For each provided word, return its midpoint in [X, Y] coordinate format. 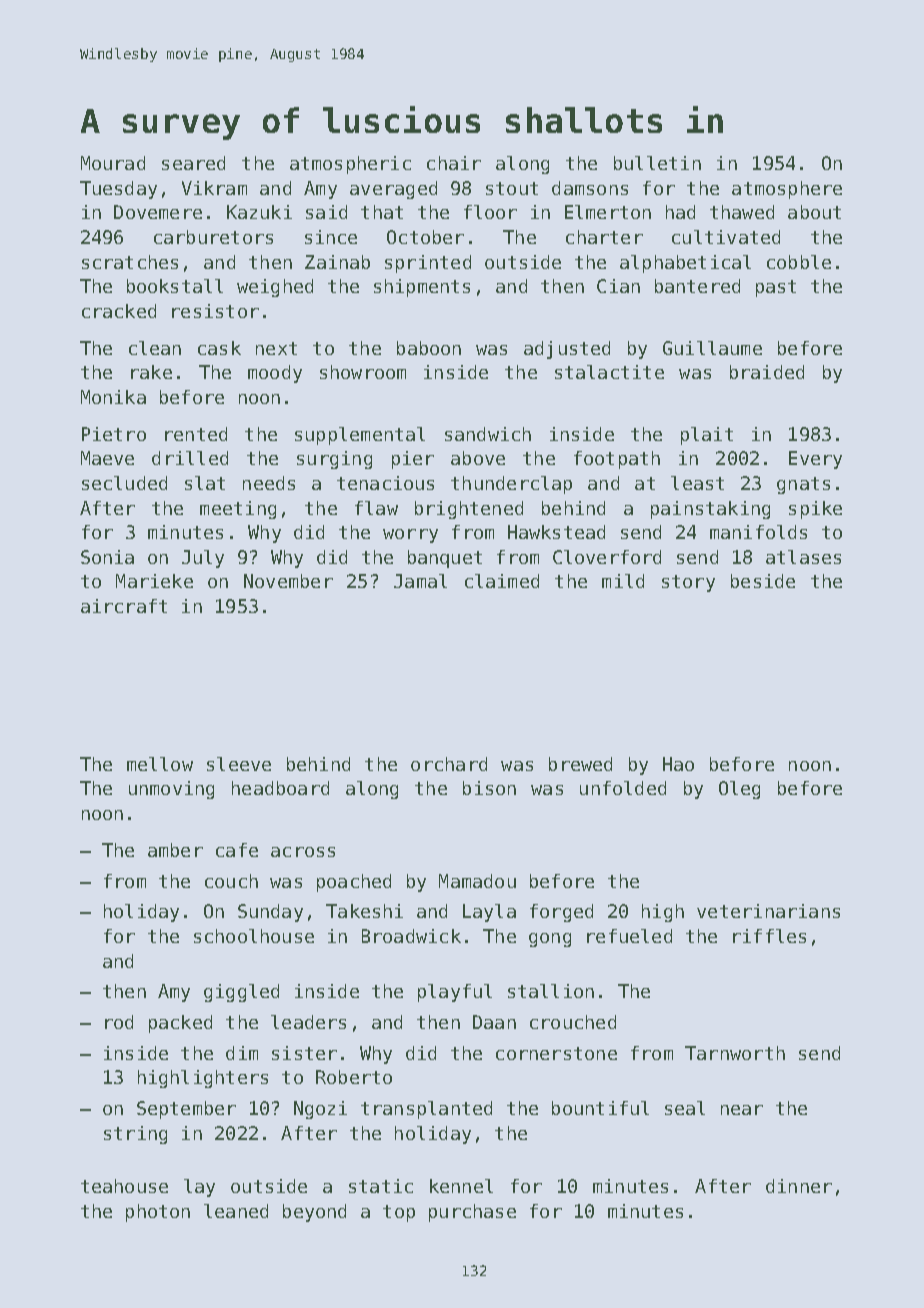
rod [119, 1022]
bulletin [657, 163]
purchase [472, 1213]
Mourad [113, 163]
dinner [799, 1186]
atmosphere [787, 190]
